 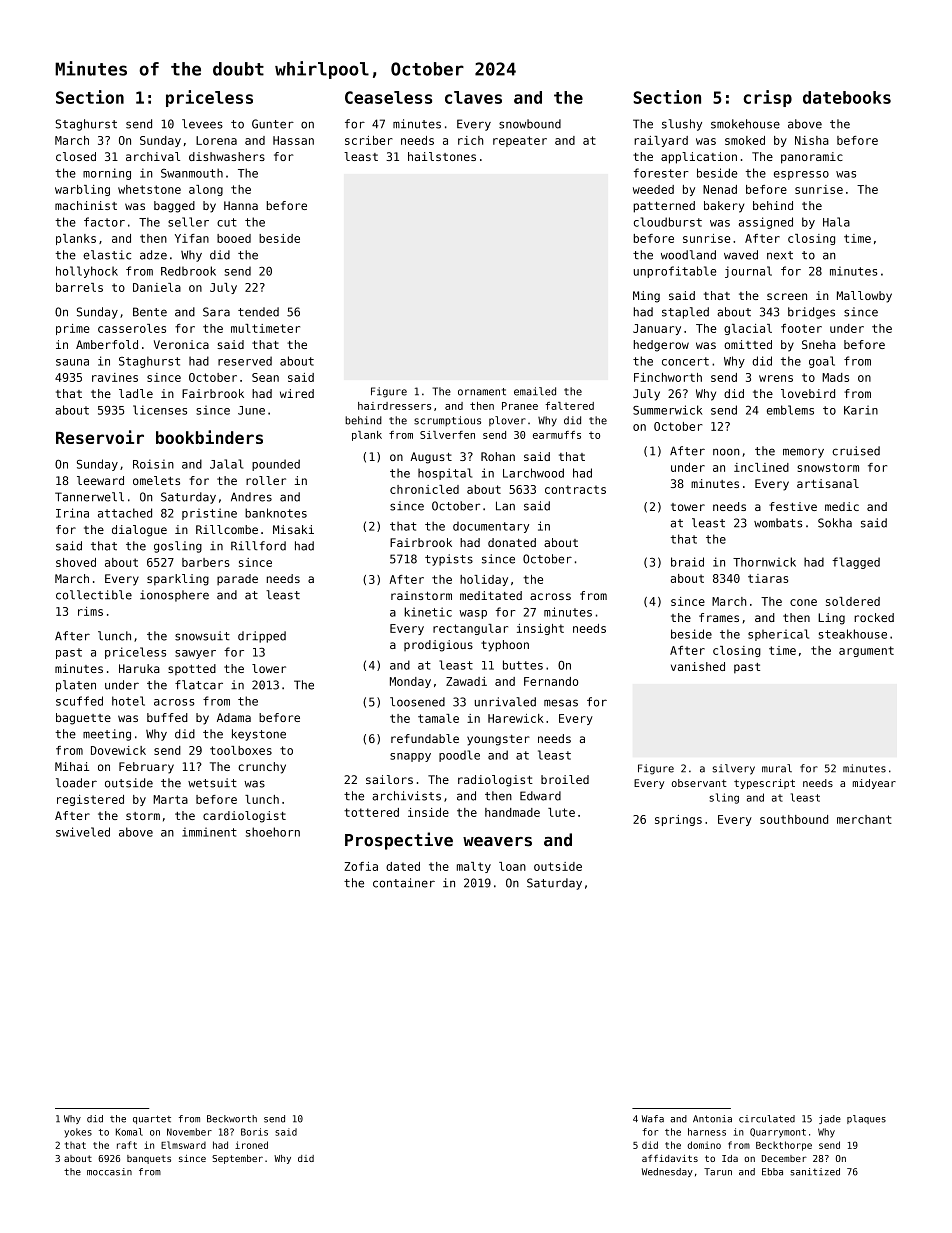 I want to click on hailstones, so click(x=442, y=156).
